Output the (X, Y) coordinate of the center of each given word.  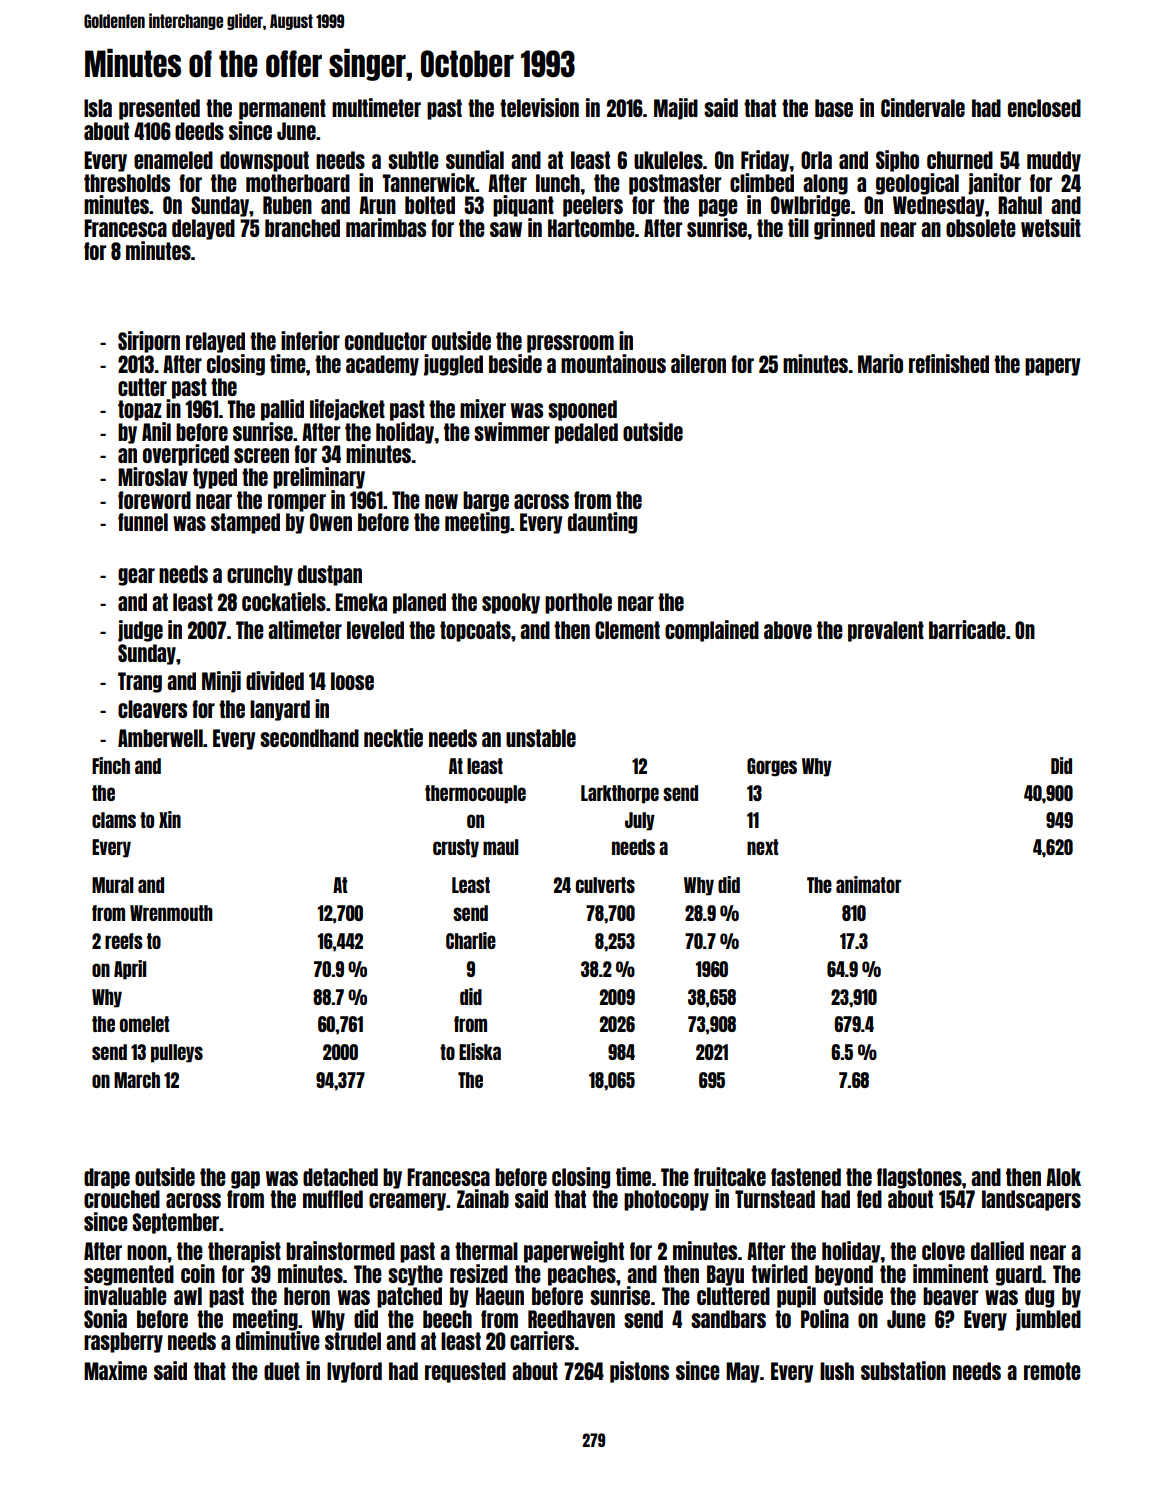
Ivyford (354, 1372)
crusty (456, 848)
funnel (143, 522)
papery (1052, 367)
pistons (639, 1372)
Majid (676, 109)
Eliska (480, 1051)
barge (486, 501)
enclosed (1044, 108)
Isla (98, 108)
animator (868, 884)
